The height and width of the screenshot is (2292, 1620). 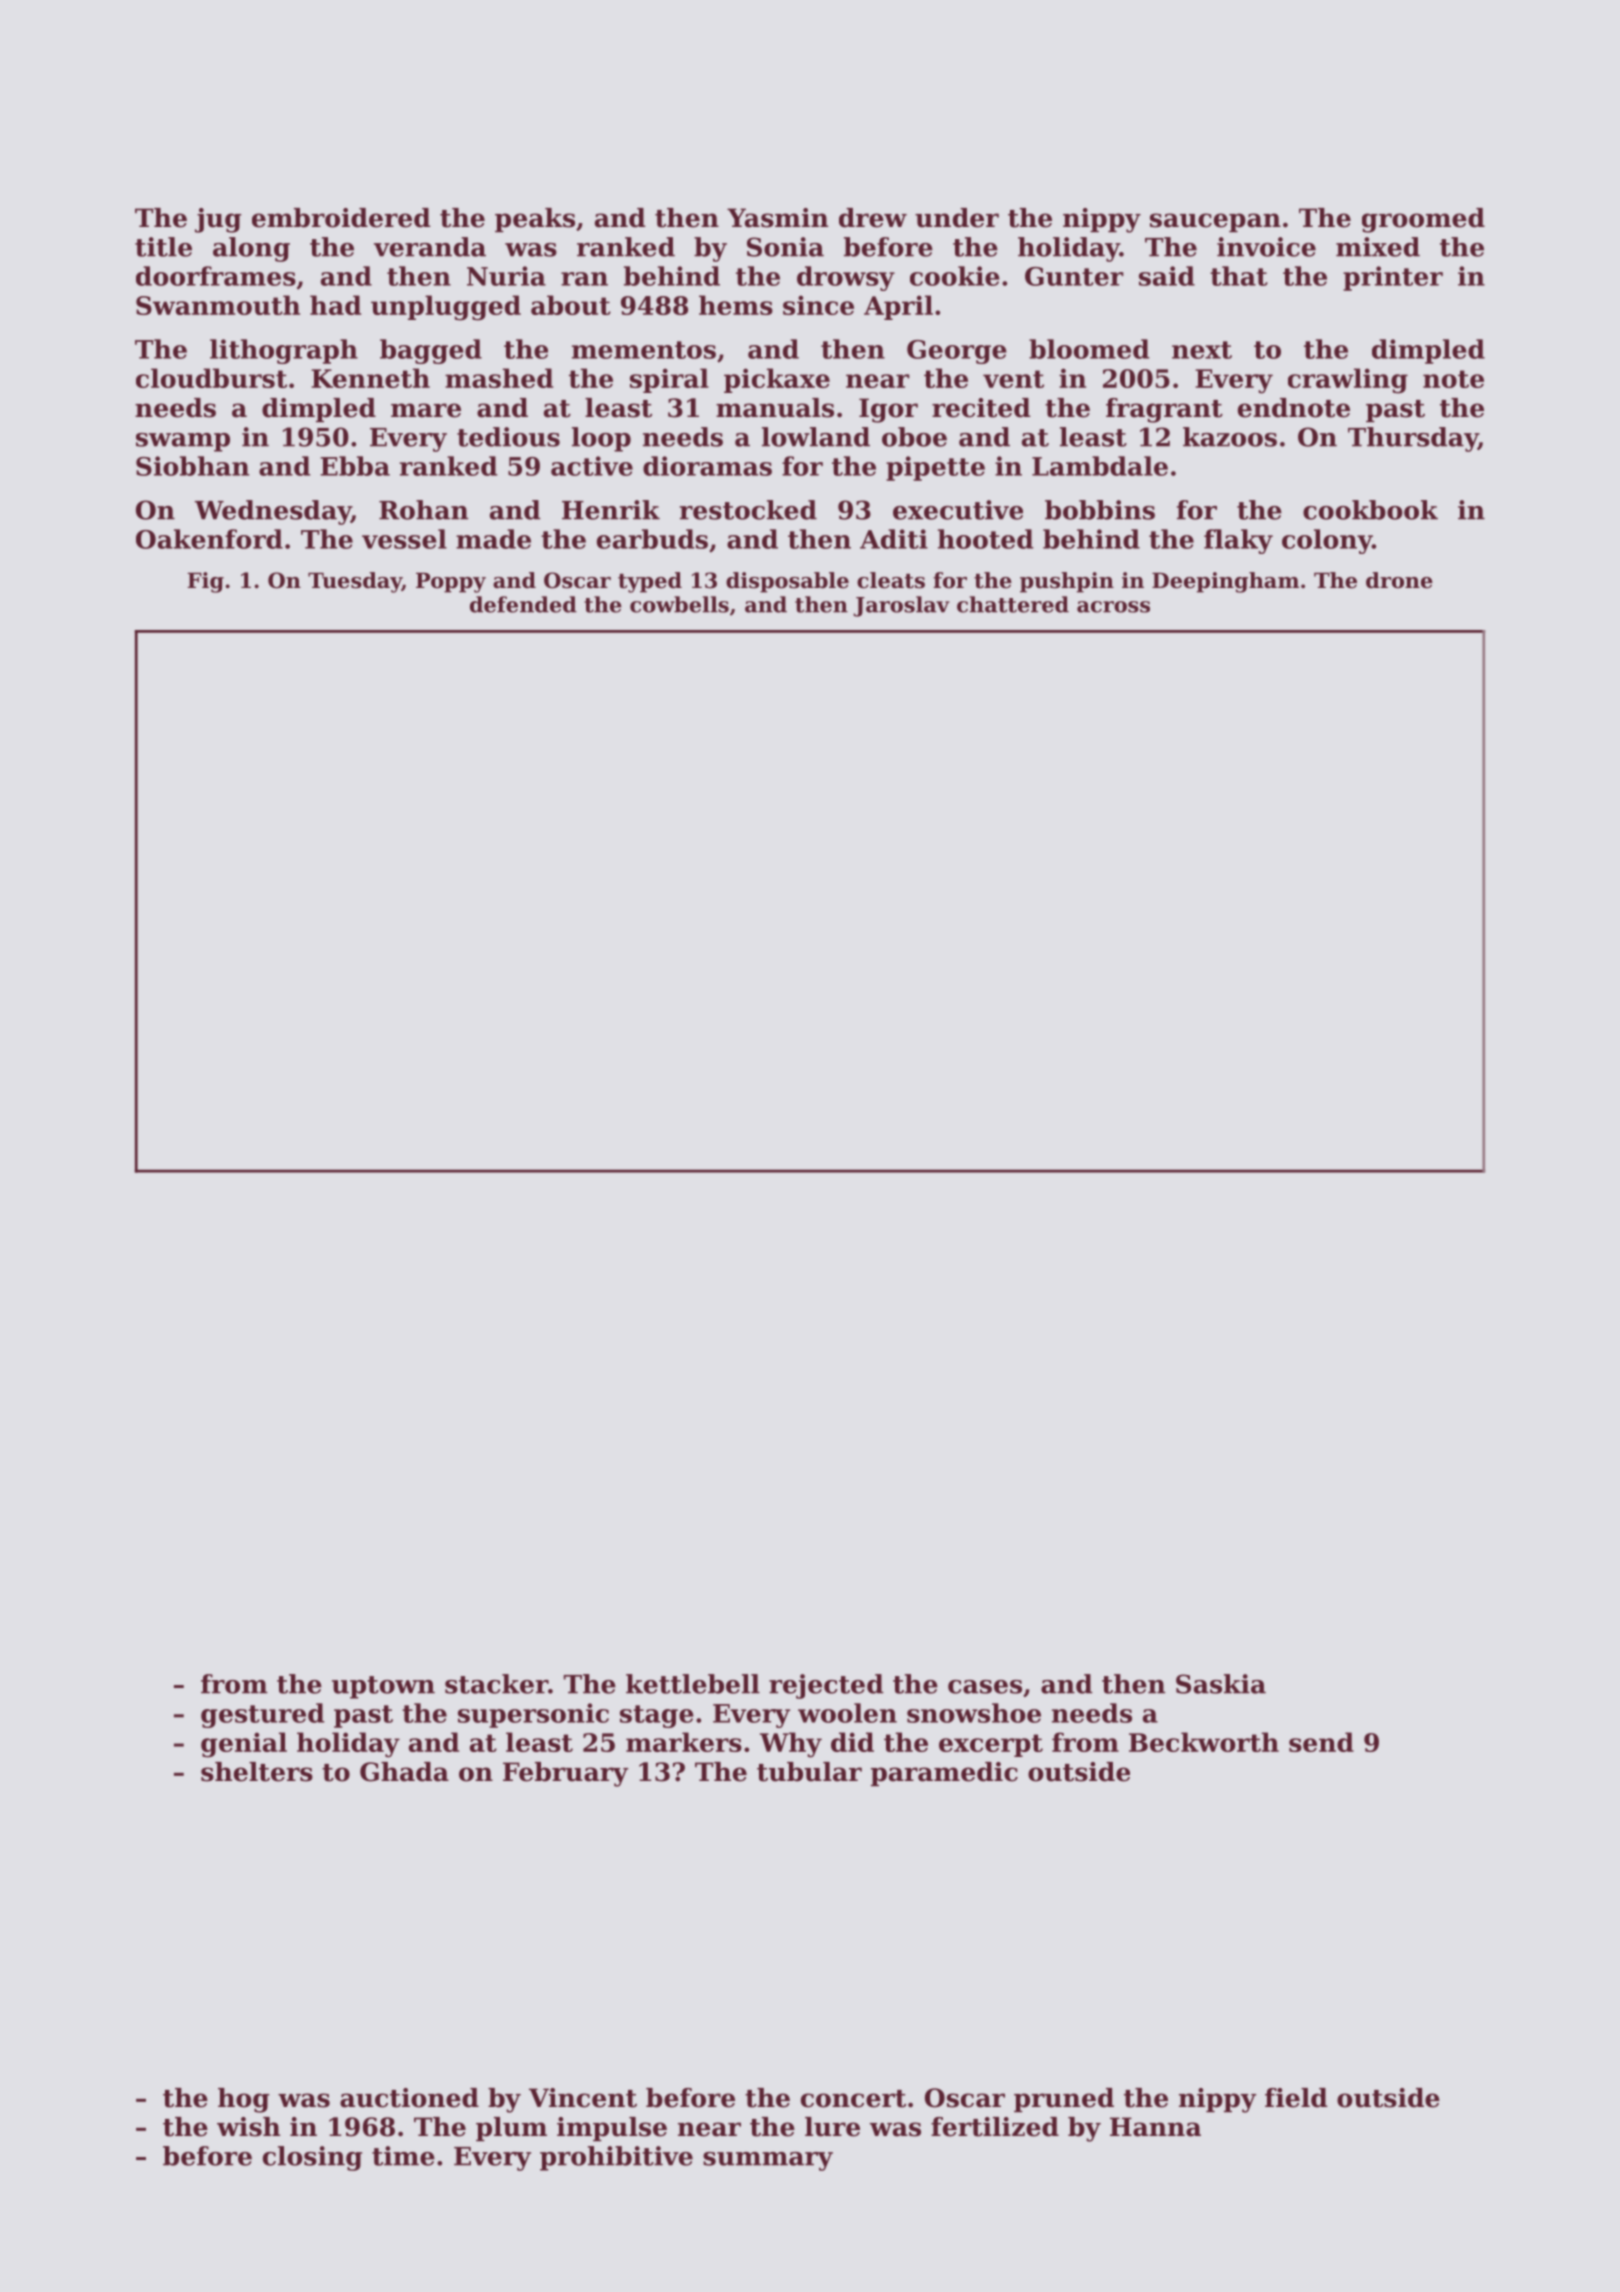 I want to click on time, so click(x=403, y=2156).
